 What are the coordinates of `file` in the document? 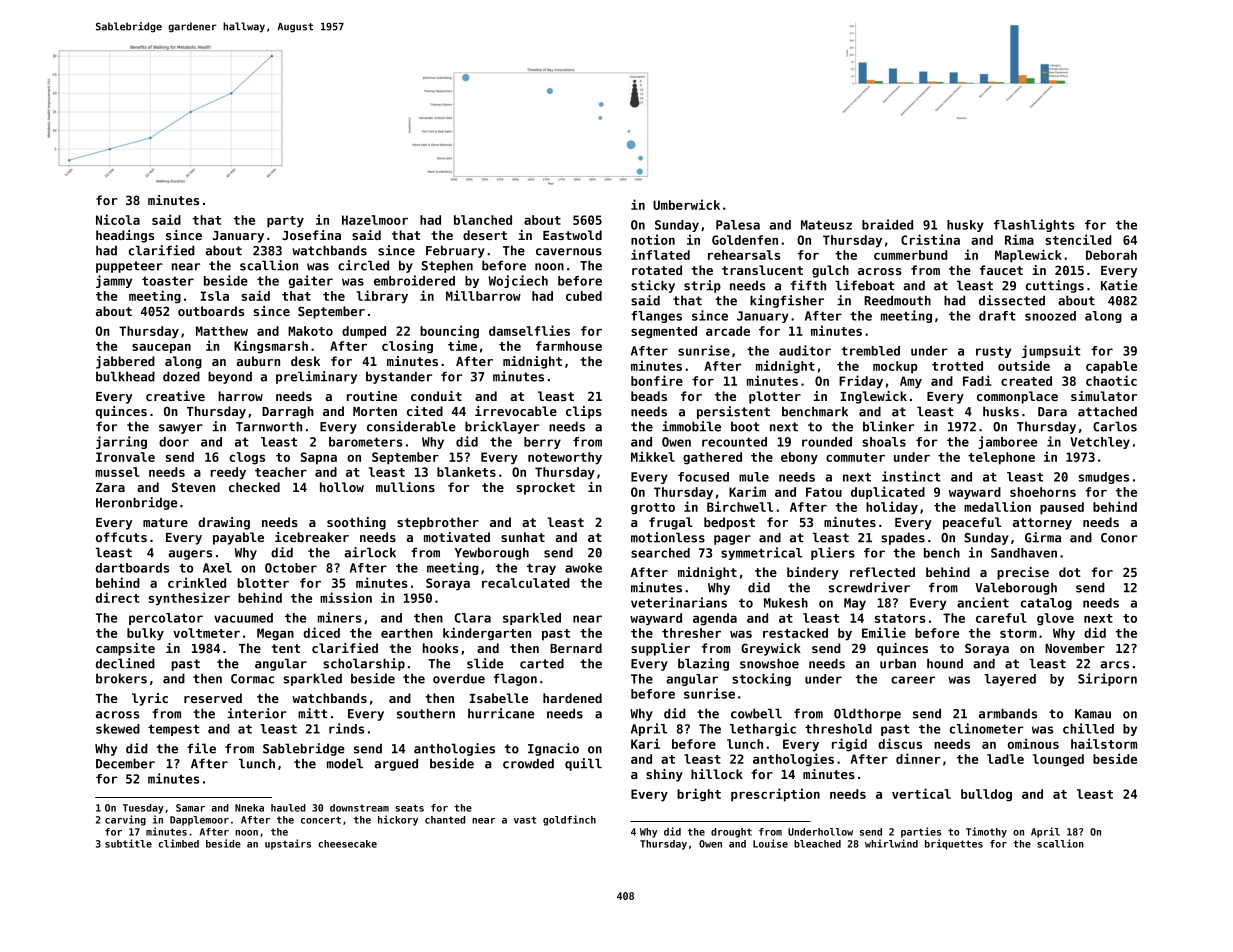 It's located at (201, 748).
